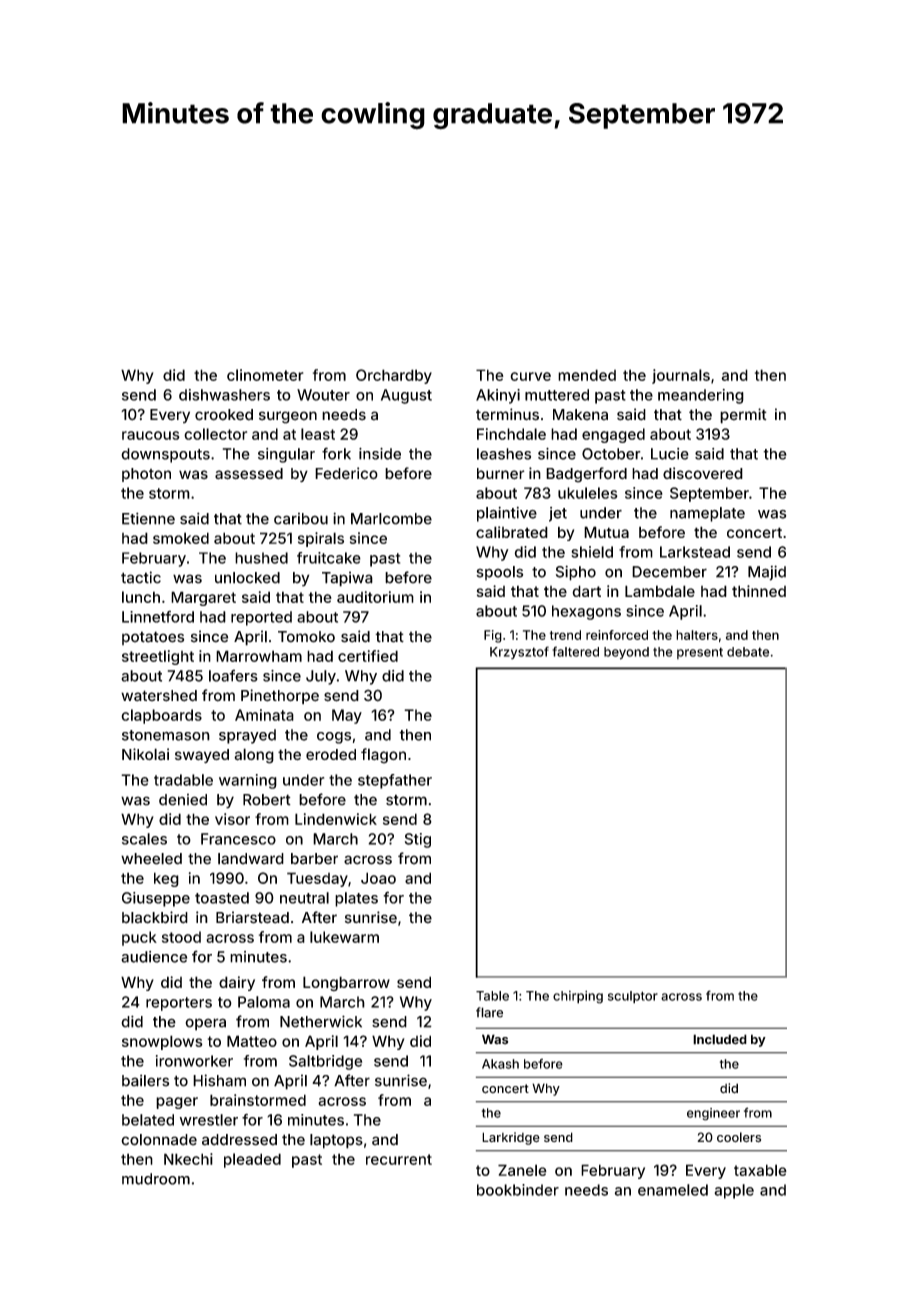 This screenshot has width=908, height=1316. What do you see at coordinates (265, 375) in the screenshot?
I see `clinometer` at bounding box center [265, 375].
